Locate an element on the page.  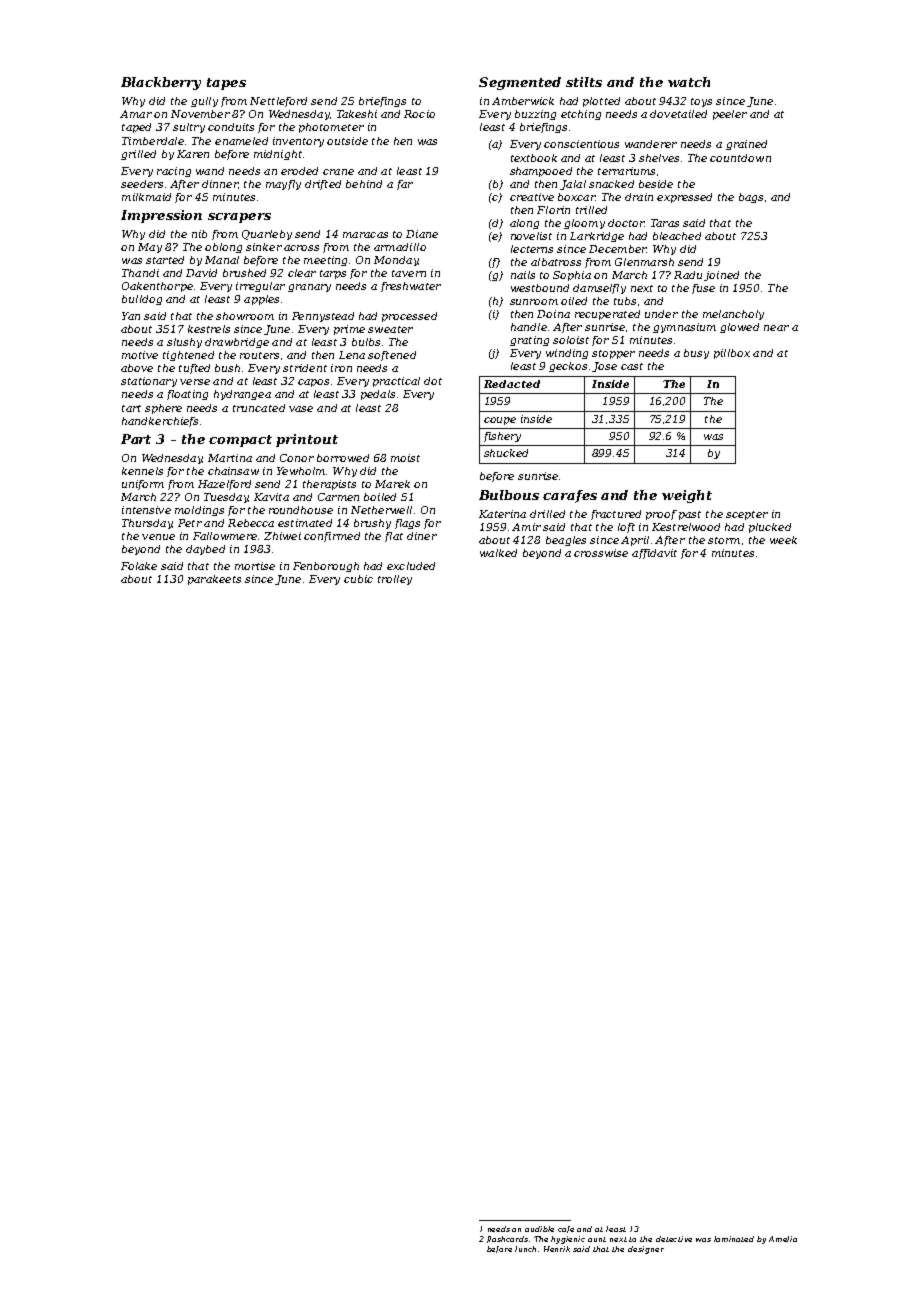
conduits is located at coordinates (231, 127).
